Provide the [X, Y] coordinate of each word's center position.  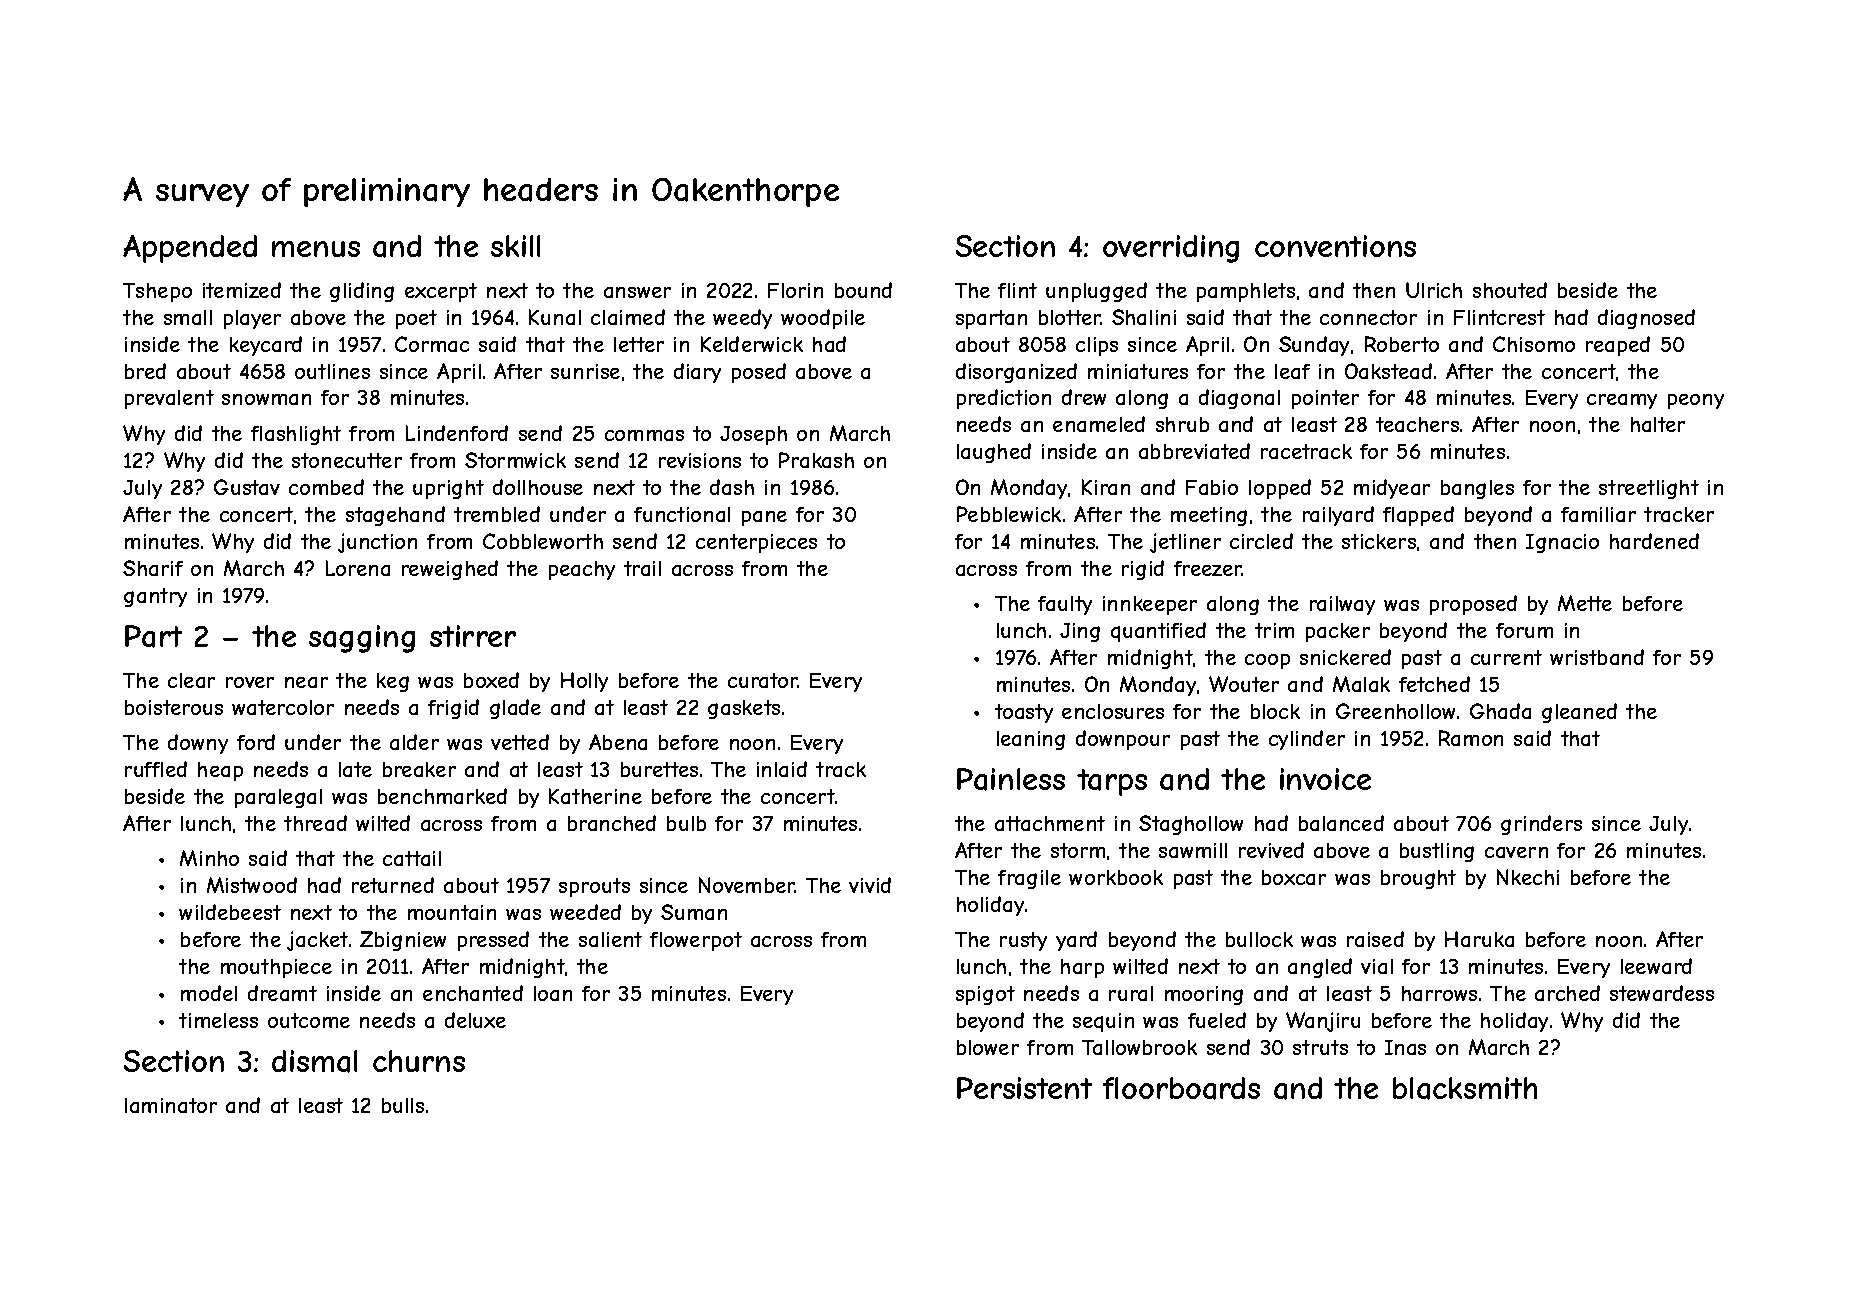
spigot [985, 995]
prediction [1004, 399]
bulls [403, 1105]
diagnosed [1646, 319]
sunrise [585, 371]
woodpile [823, 319]
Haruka [1479, 939]
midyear [1392, 489]
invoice [1325, 779]
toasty [1024, 713]
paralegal [278, 798]
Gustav [247, 487]
